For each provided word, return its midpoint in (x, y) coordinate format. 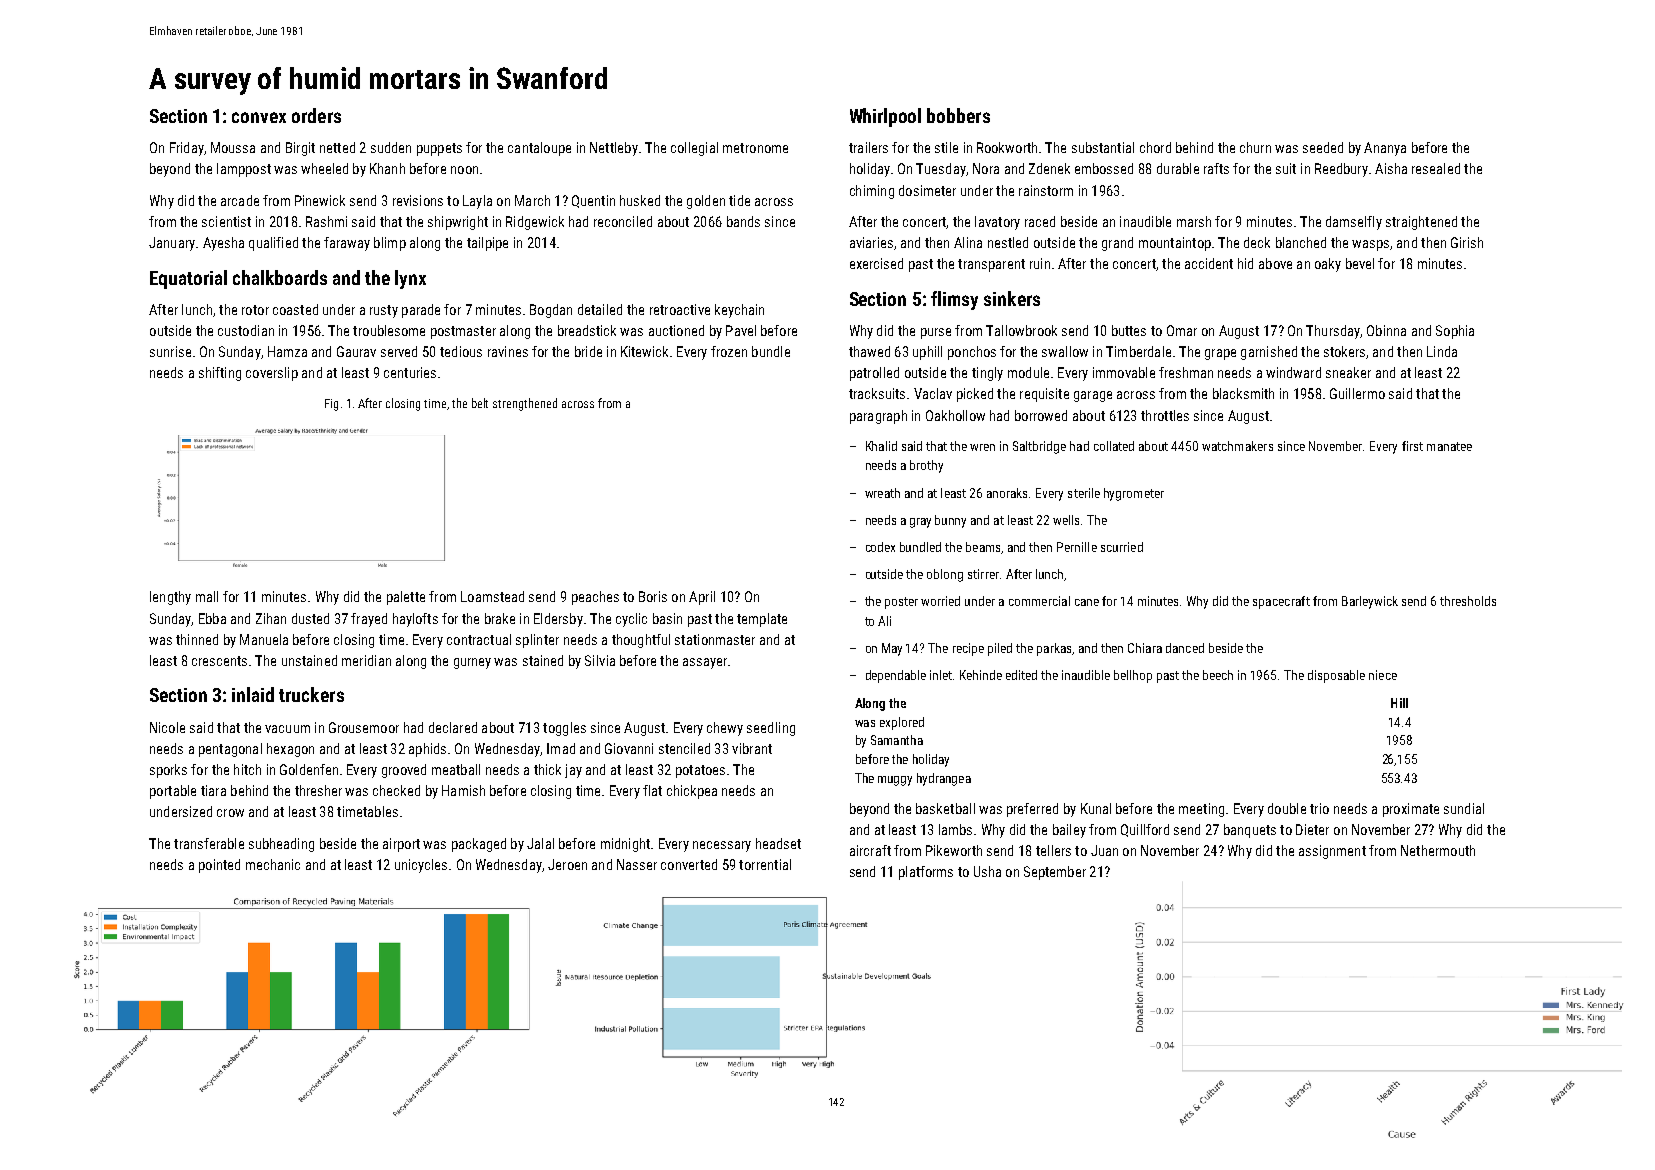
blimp (390, 244)
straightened (1421, 223)
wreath (882, 493)
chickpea (692, 792)
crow (230, 813)
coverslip (272, 374)
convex (259, 117)
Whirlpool (885, 117)
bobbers (958, 115)
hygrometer (1134, 494)
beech (1218, 675)
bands (743, 221)
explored (902, 723)
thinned (197, 639)
